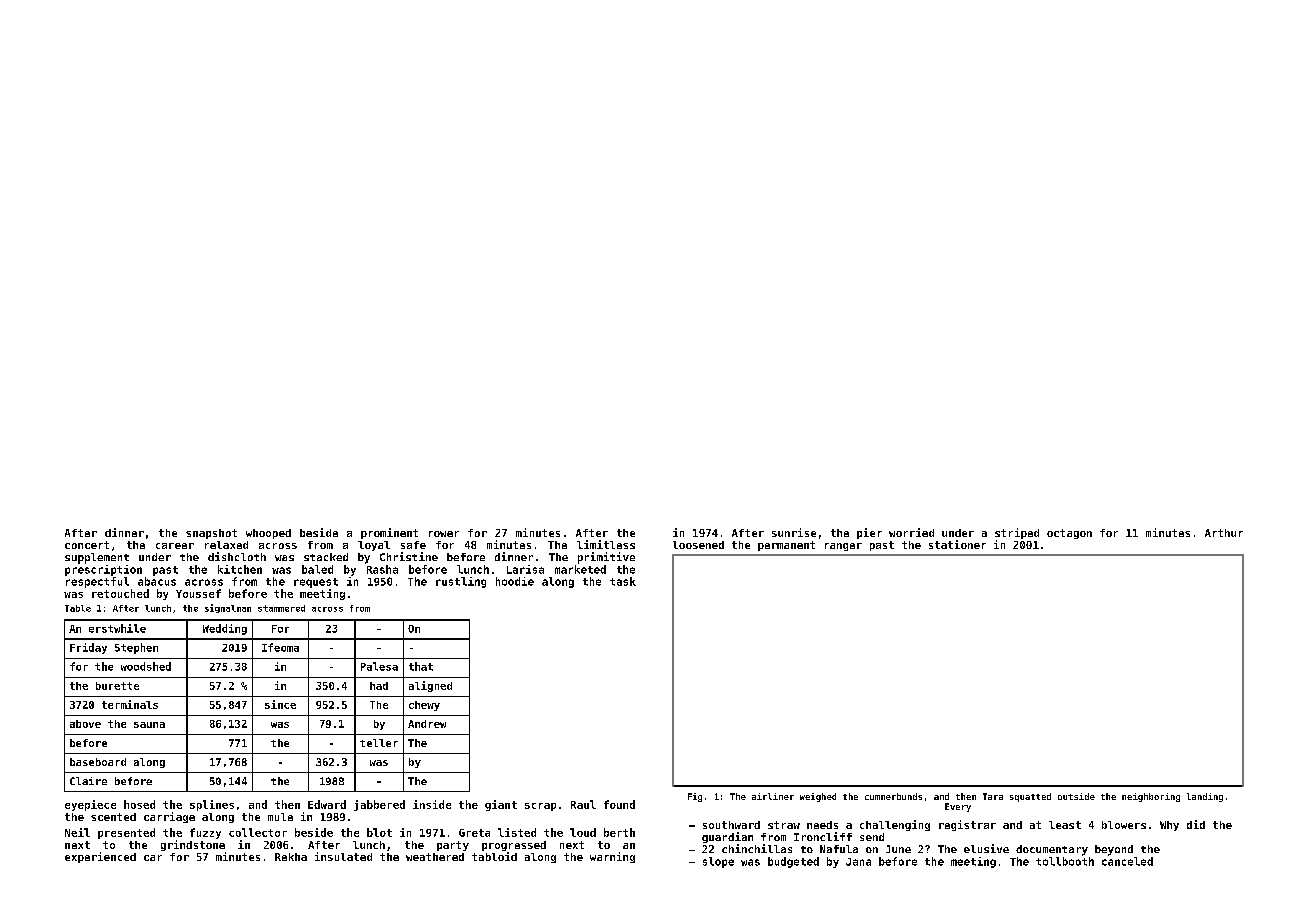 The width and height of the document is (1308, 924). Describe the element at coordinates (793, 862) in the document. I see `budgeted` at that location.
